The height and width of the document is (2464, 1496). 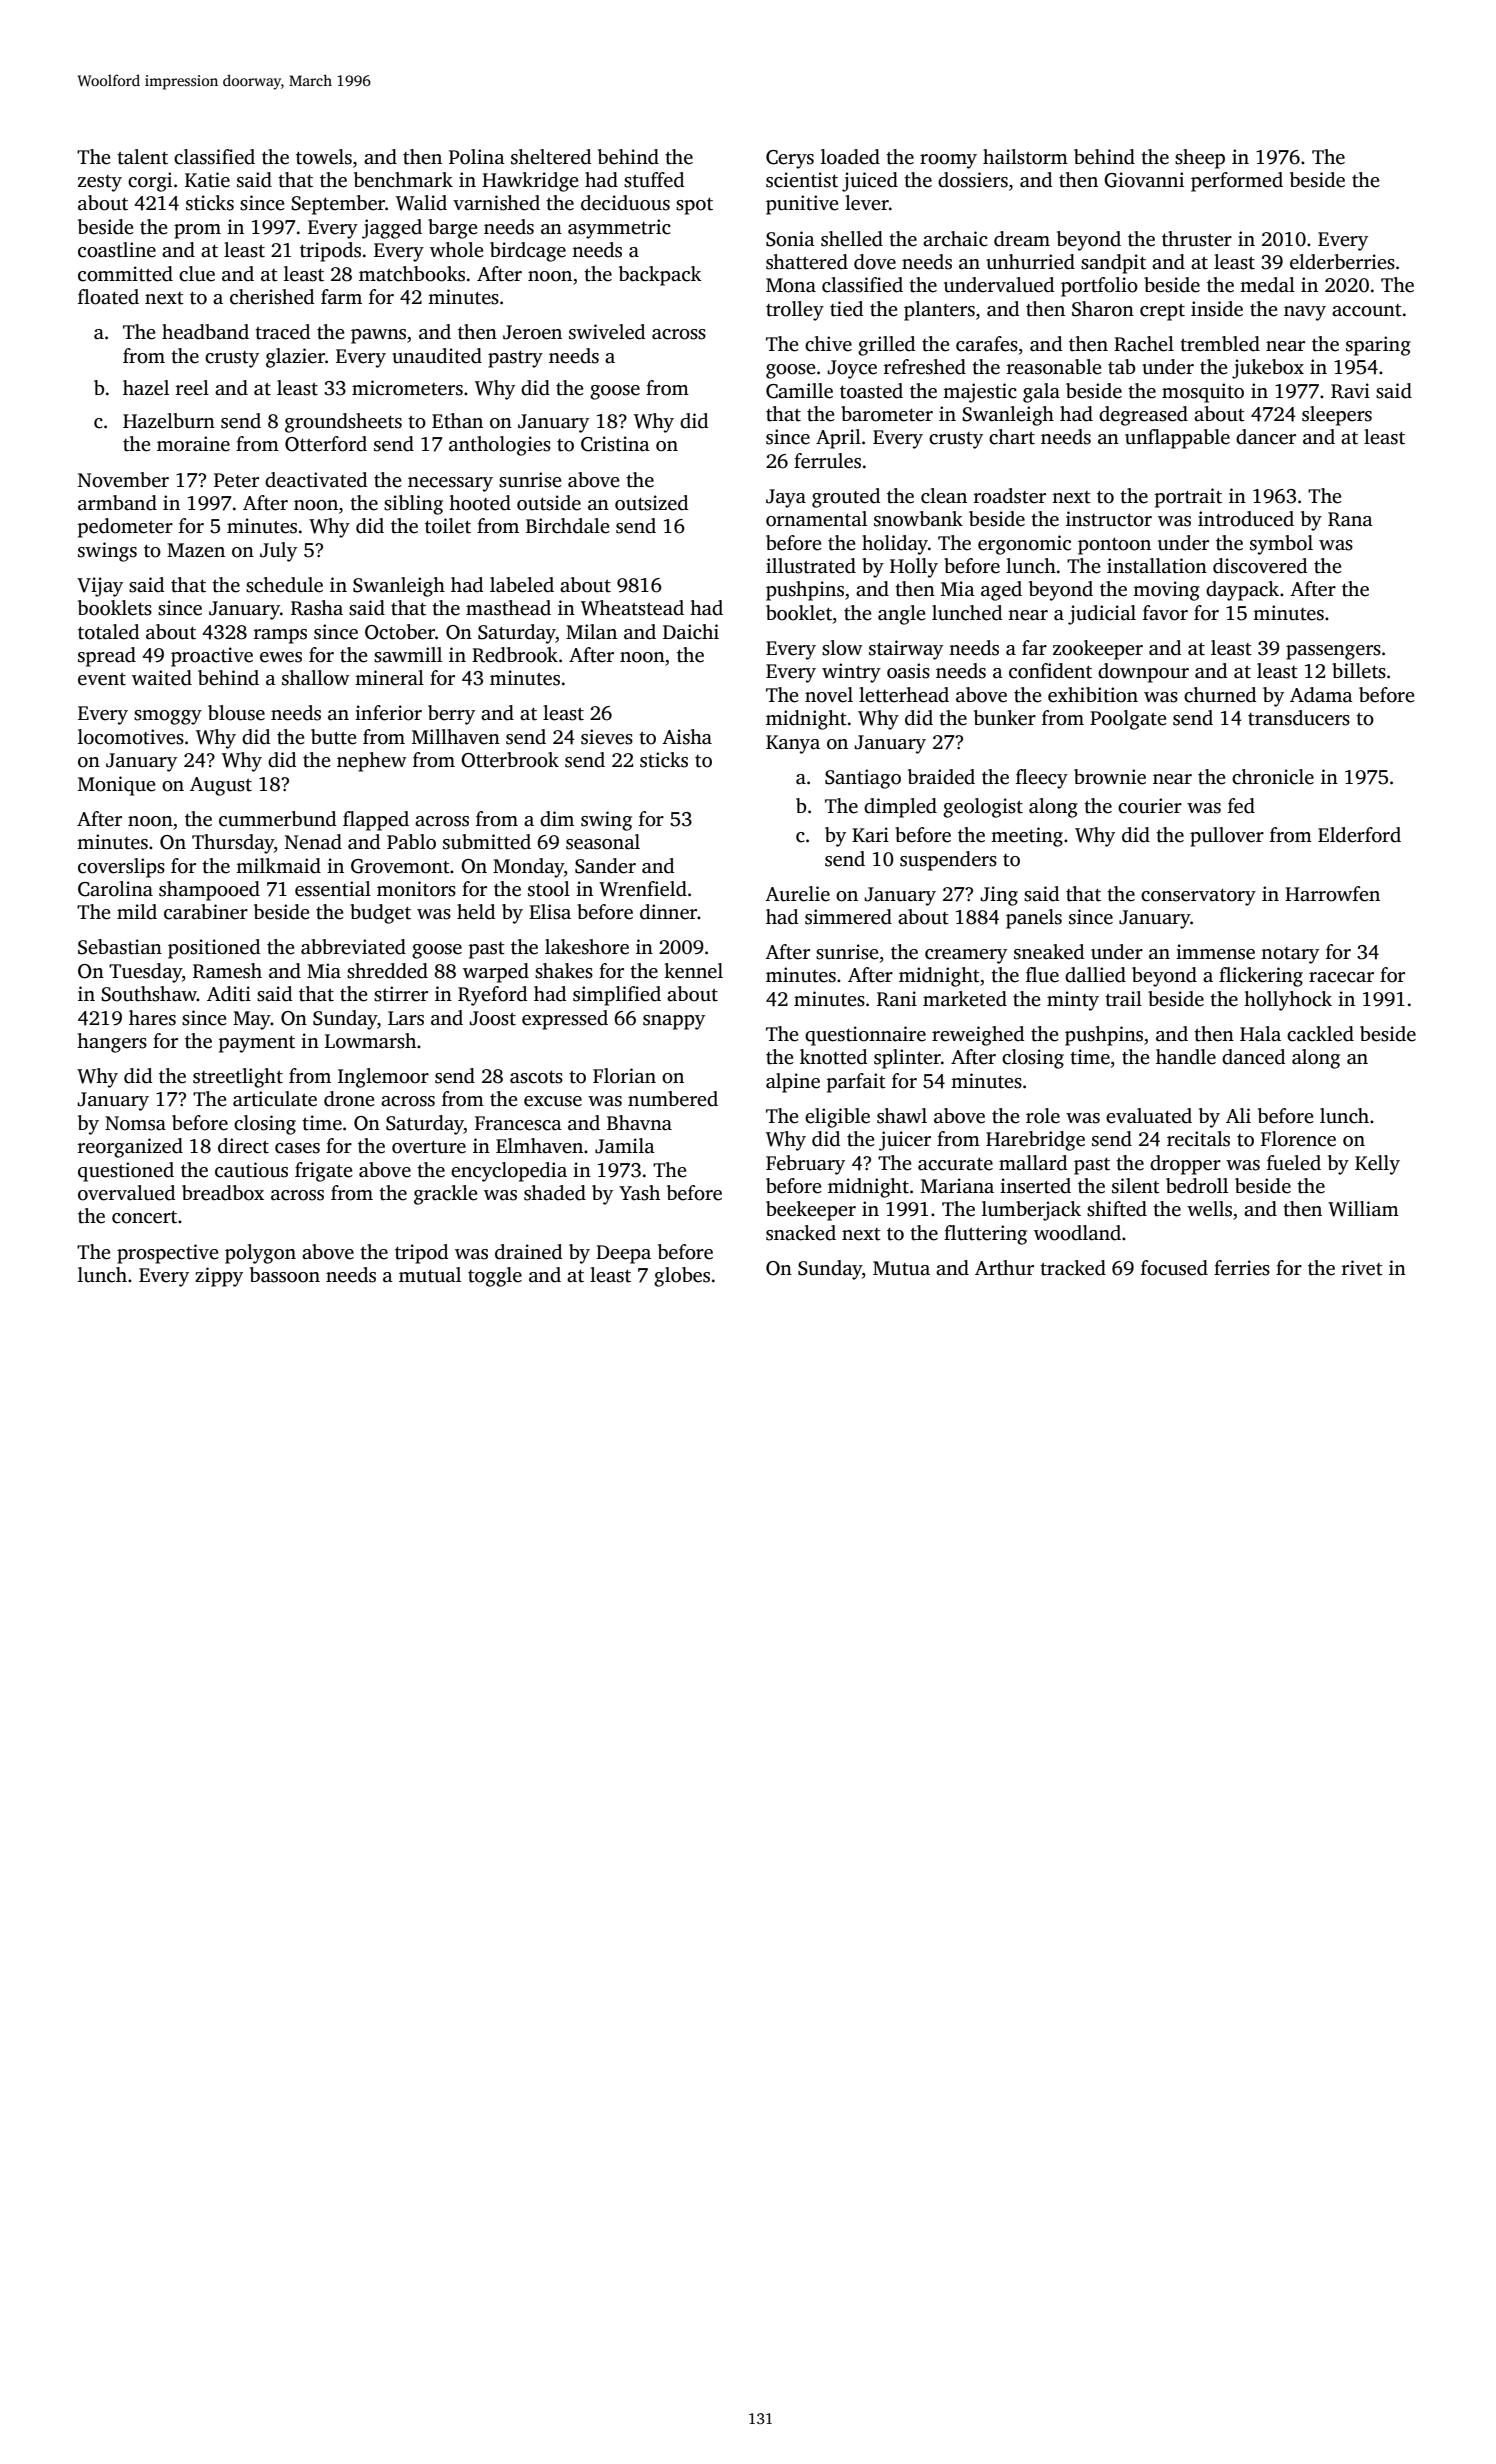 What do you see at coordinates (168, 1254) in the document?
I see `prospective` at bounding box center [168, 1254].
